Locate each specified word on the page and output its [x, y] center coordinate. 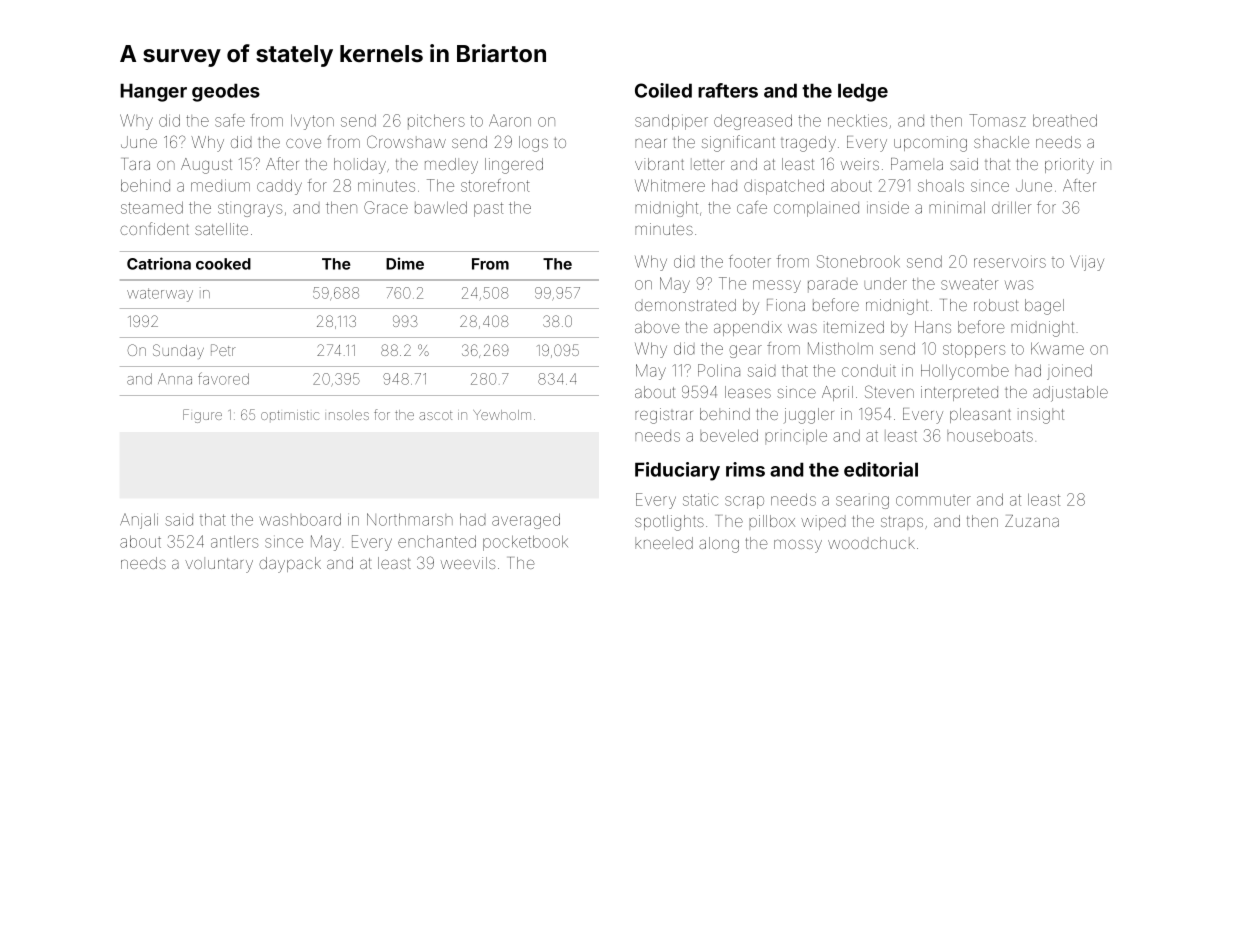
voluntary [219, 565]
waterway [160, 295]
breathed [1065, 120]
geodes [226, 92]
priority [1069, 166]
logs [533, 144]
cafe [752, 207]
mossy [798, 546]
